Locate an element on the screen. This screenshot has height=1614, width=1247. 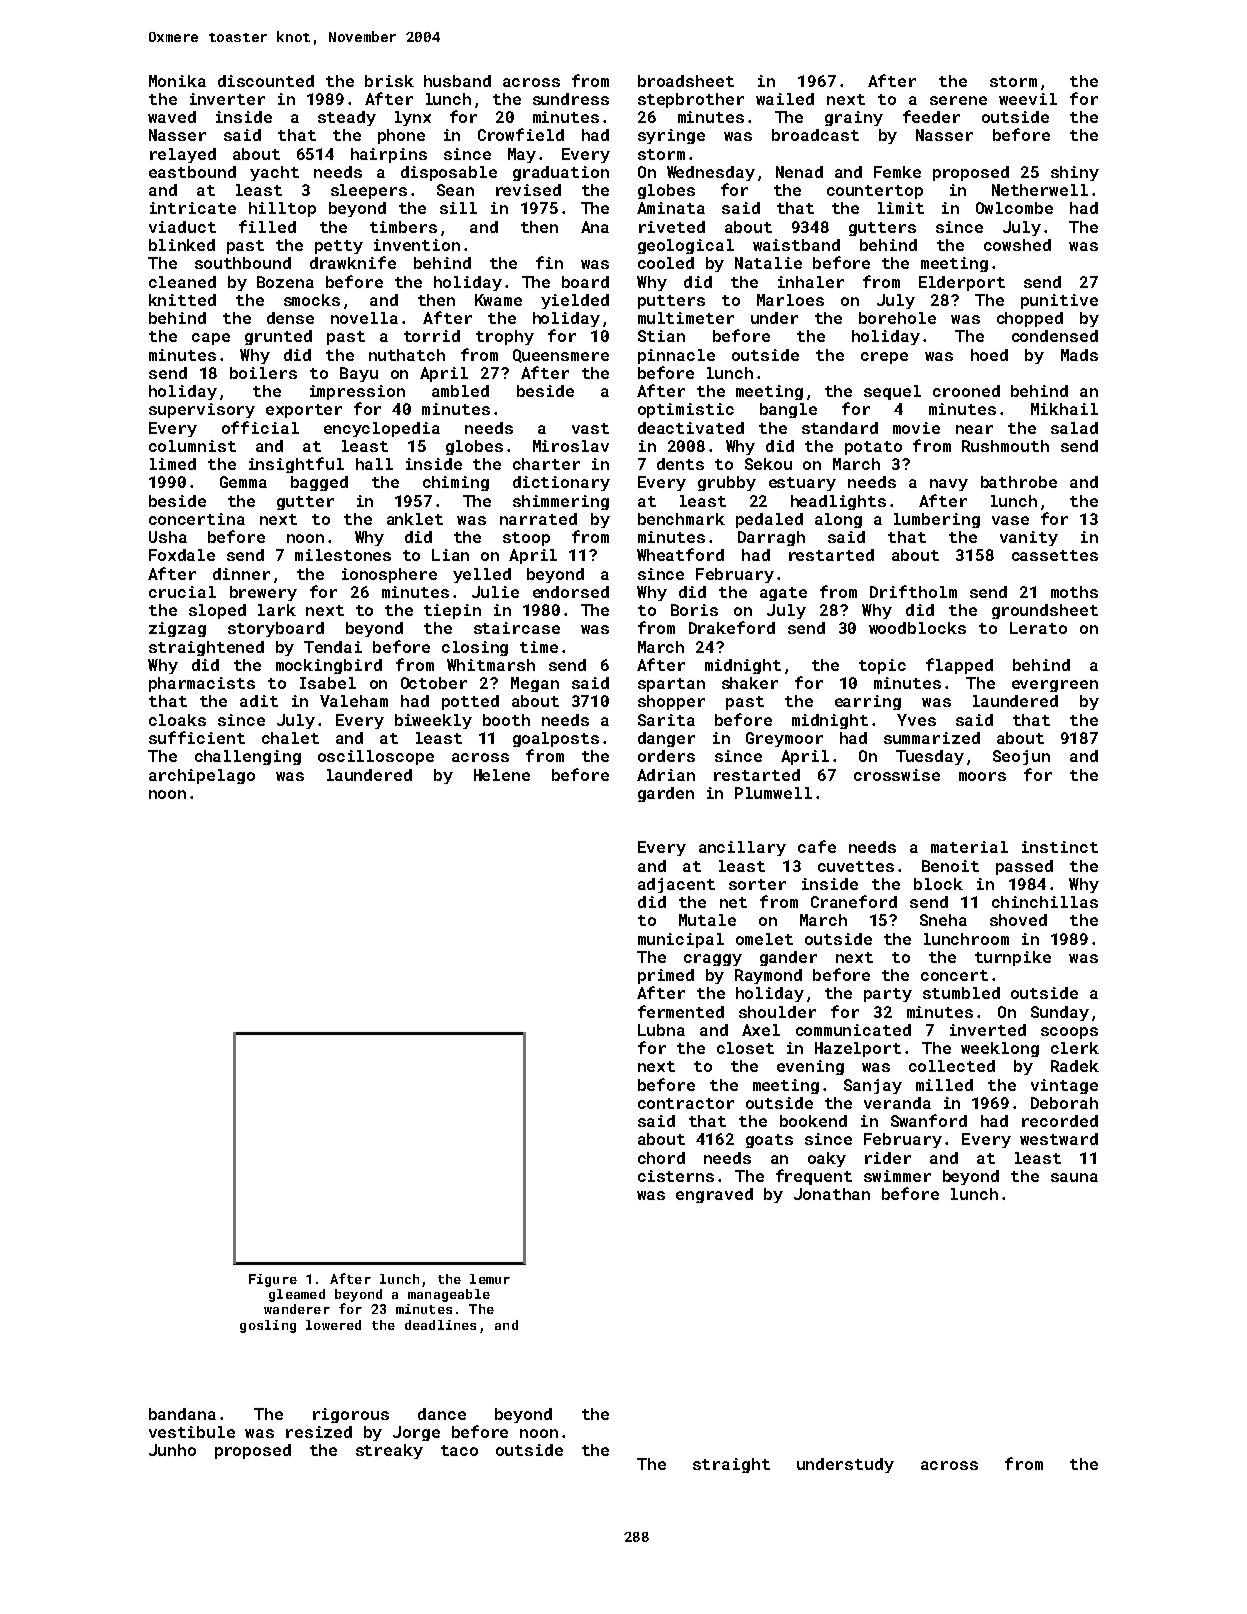
Junho is located at coordinates (172, 1450).
